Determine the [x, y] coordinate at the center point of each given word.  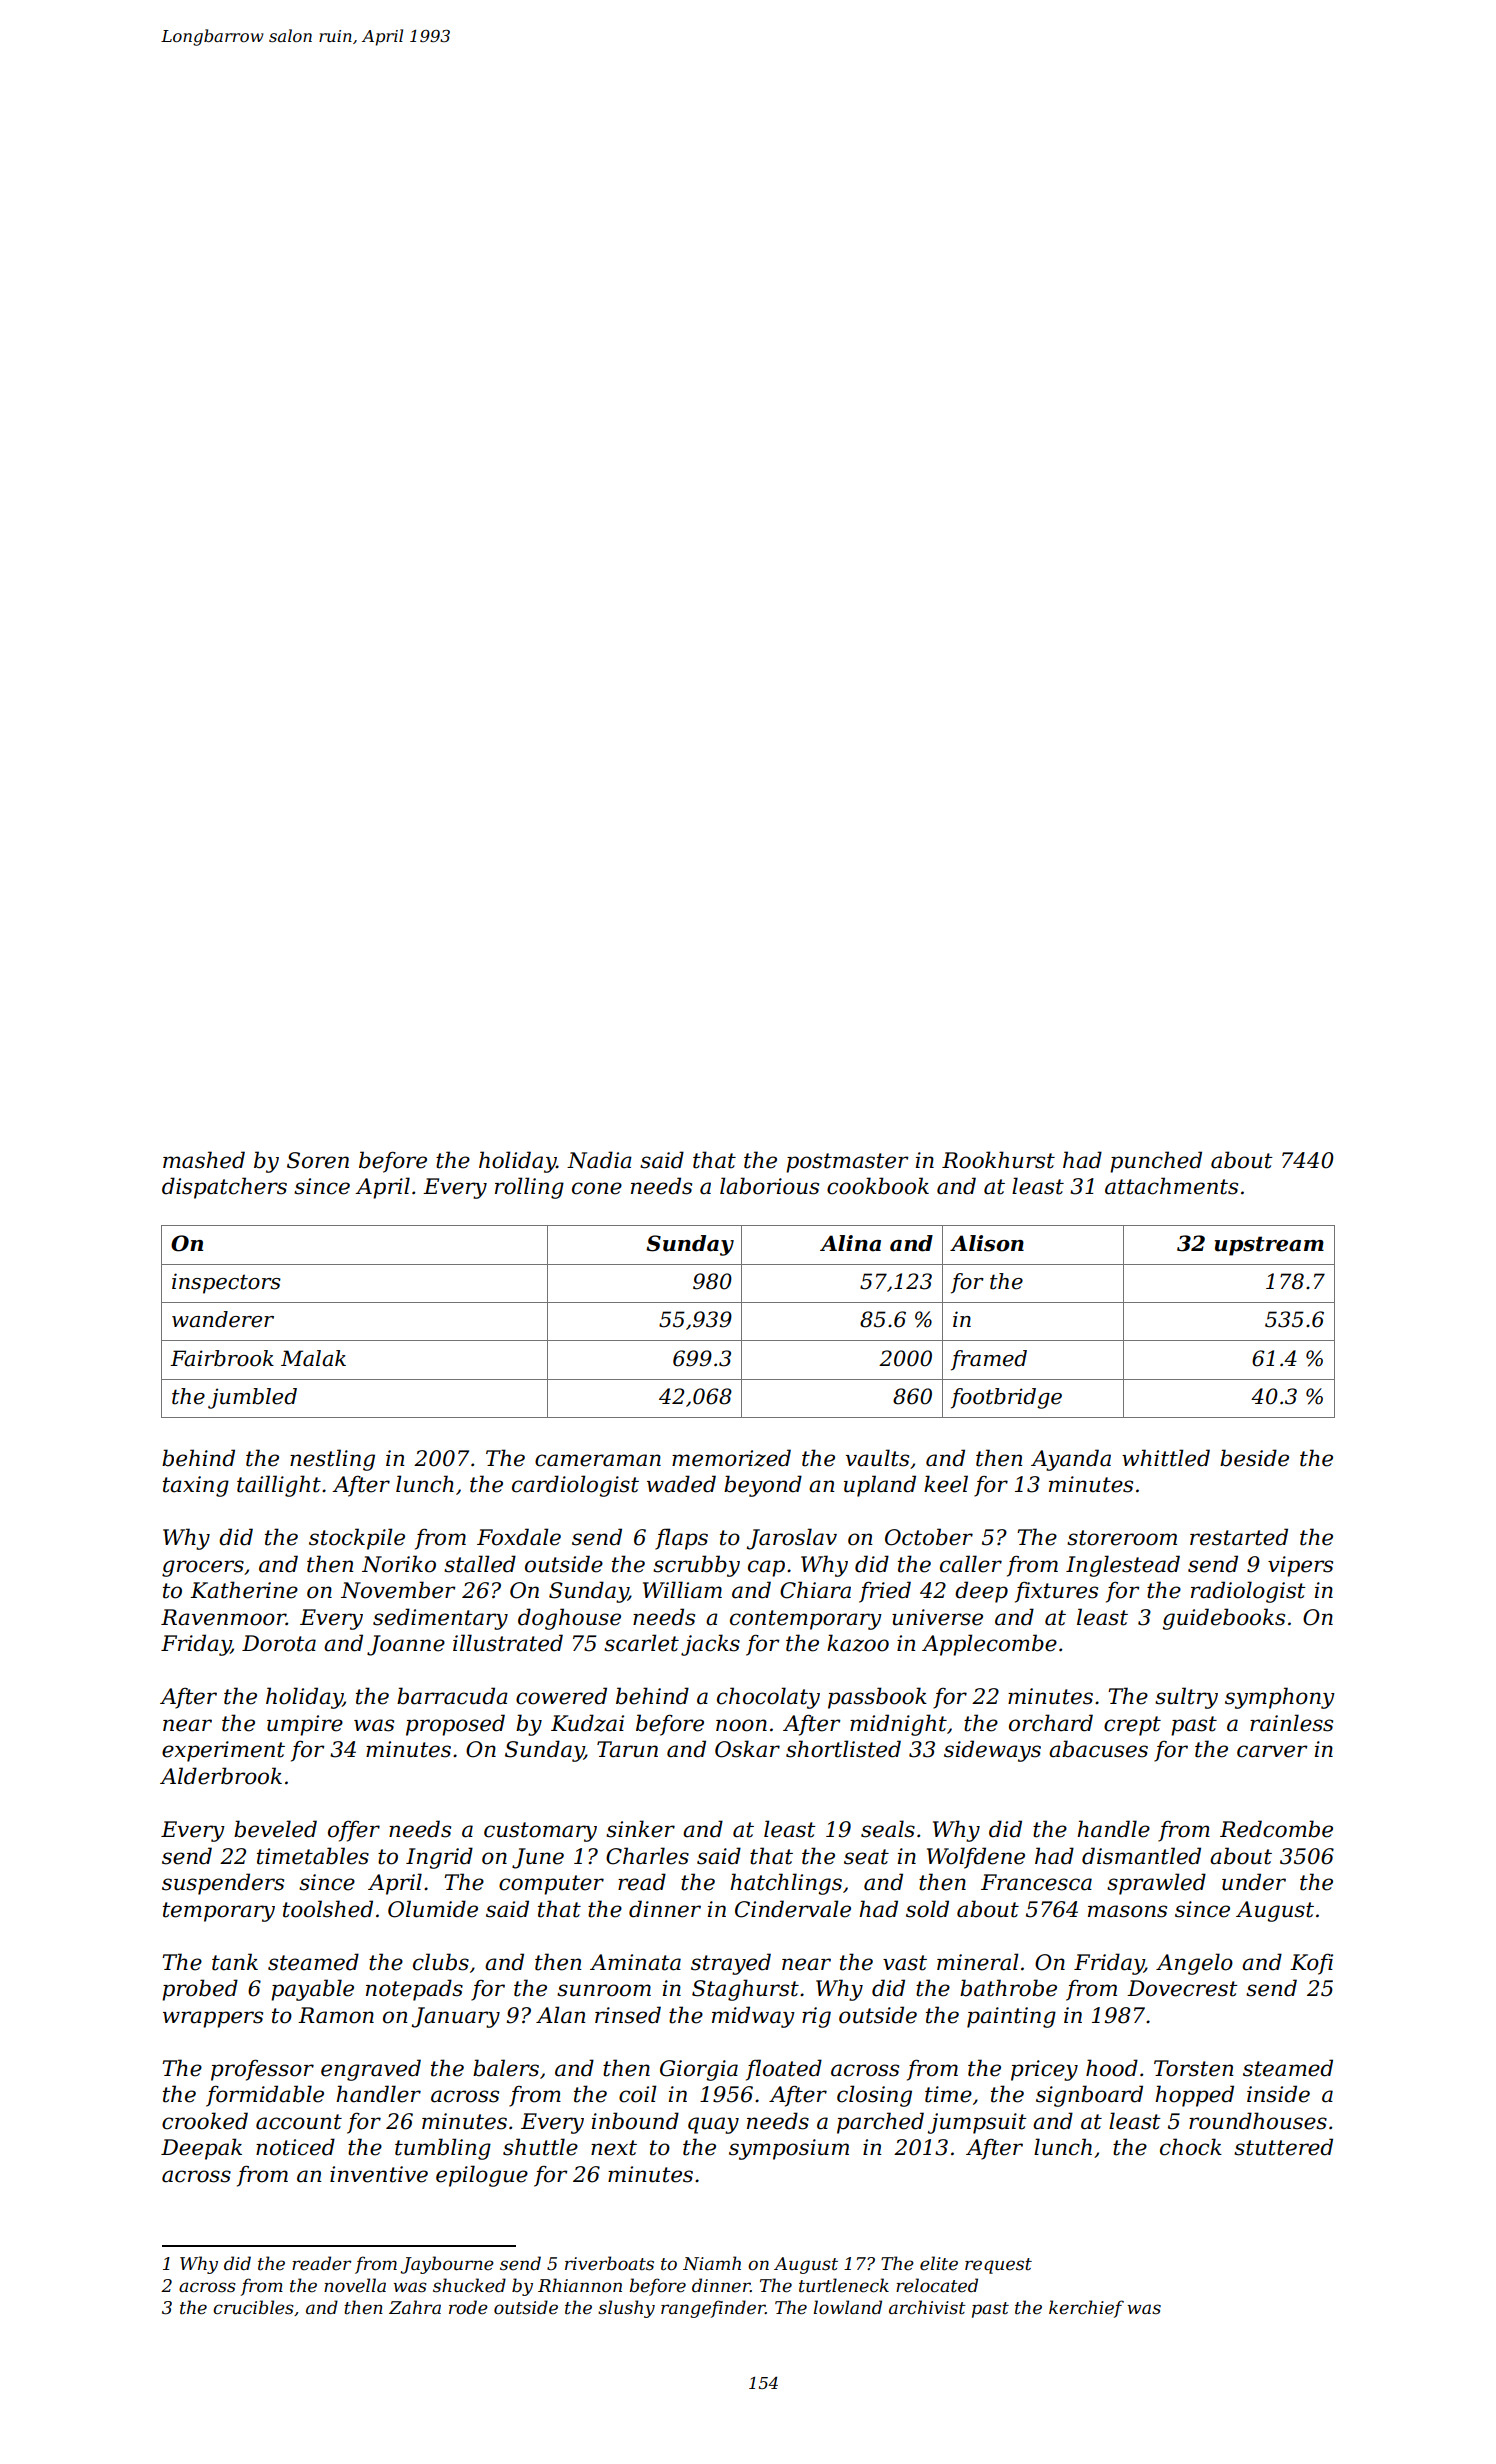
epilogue [482, 2176]
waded [681, 1484]
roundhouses [1258, 2121]
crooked [205, 2121]
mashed [204, 1160]
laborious [769, 1186]
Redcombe [1276, 1829]
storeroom [1122, 1538]
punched [1156, 1162]
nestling [332, 1460]
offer [354, 1831]
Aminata [635, 1962]
